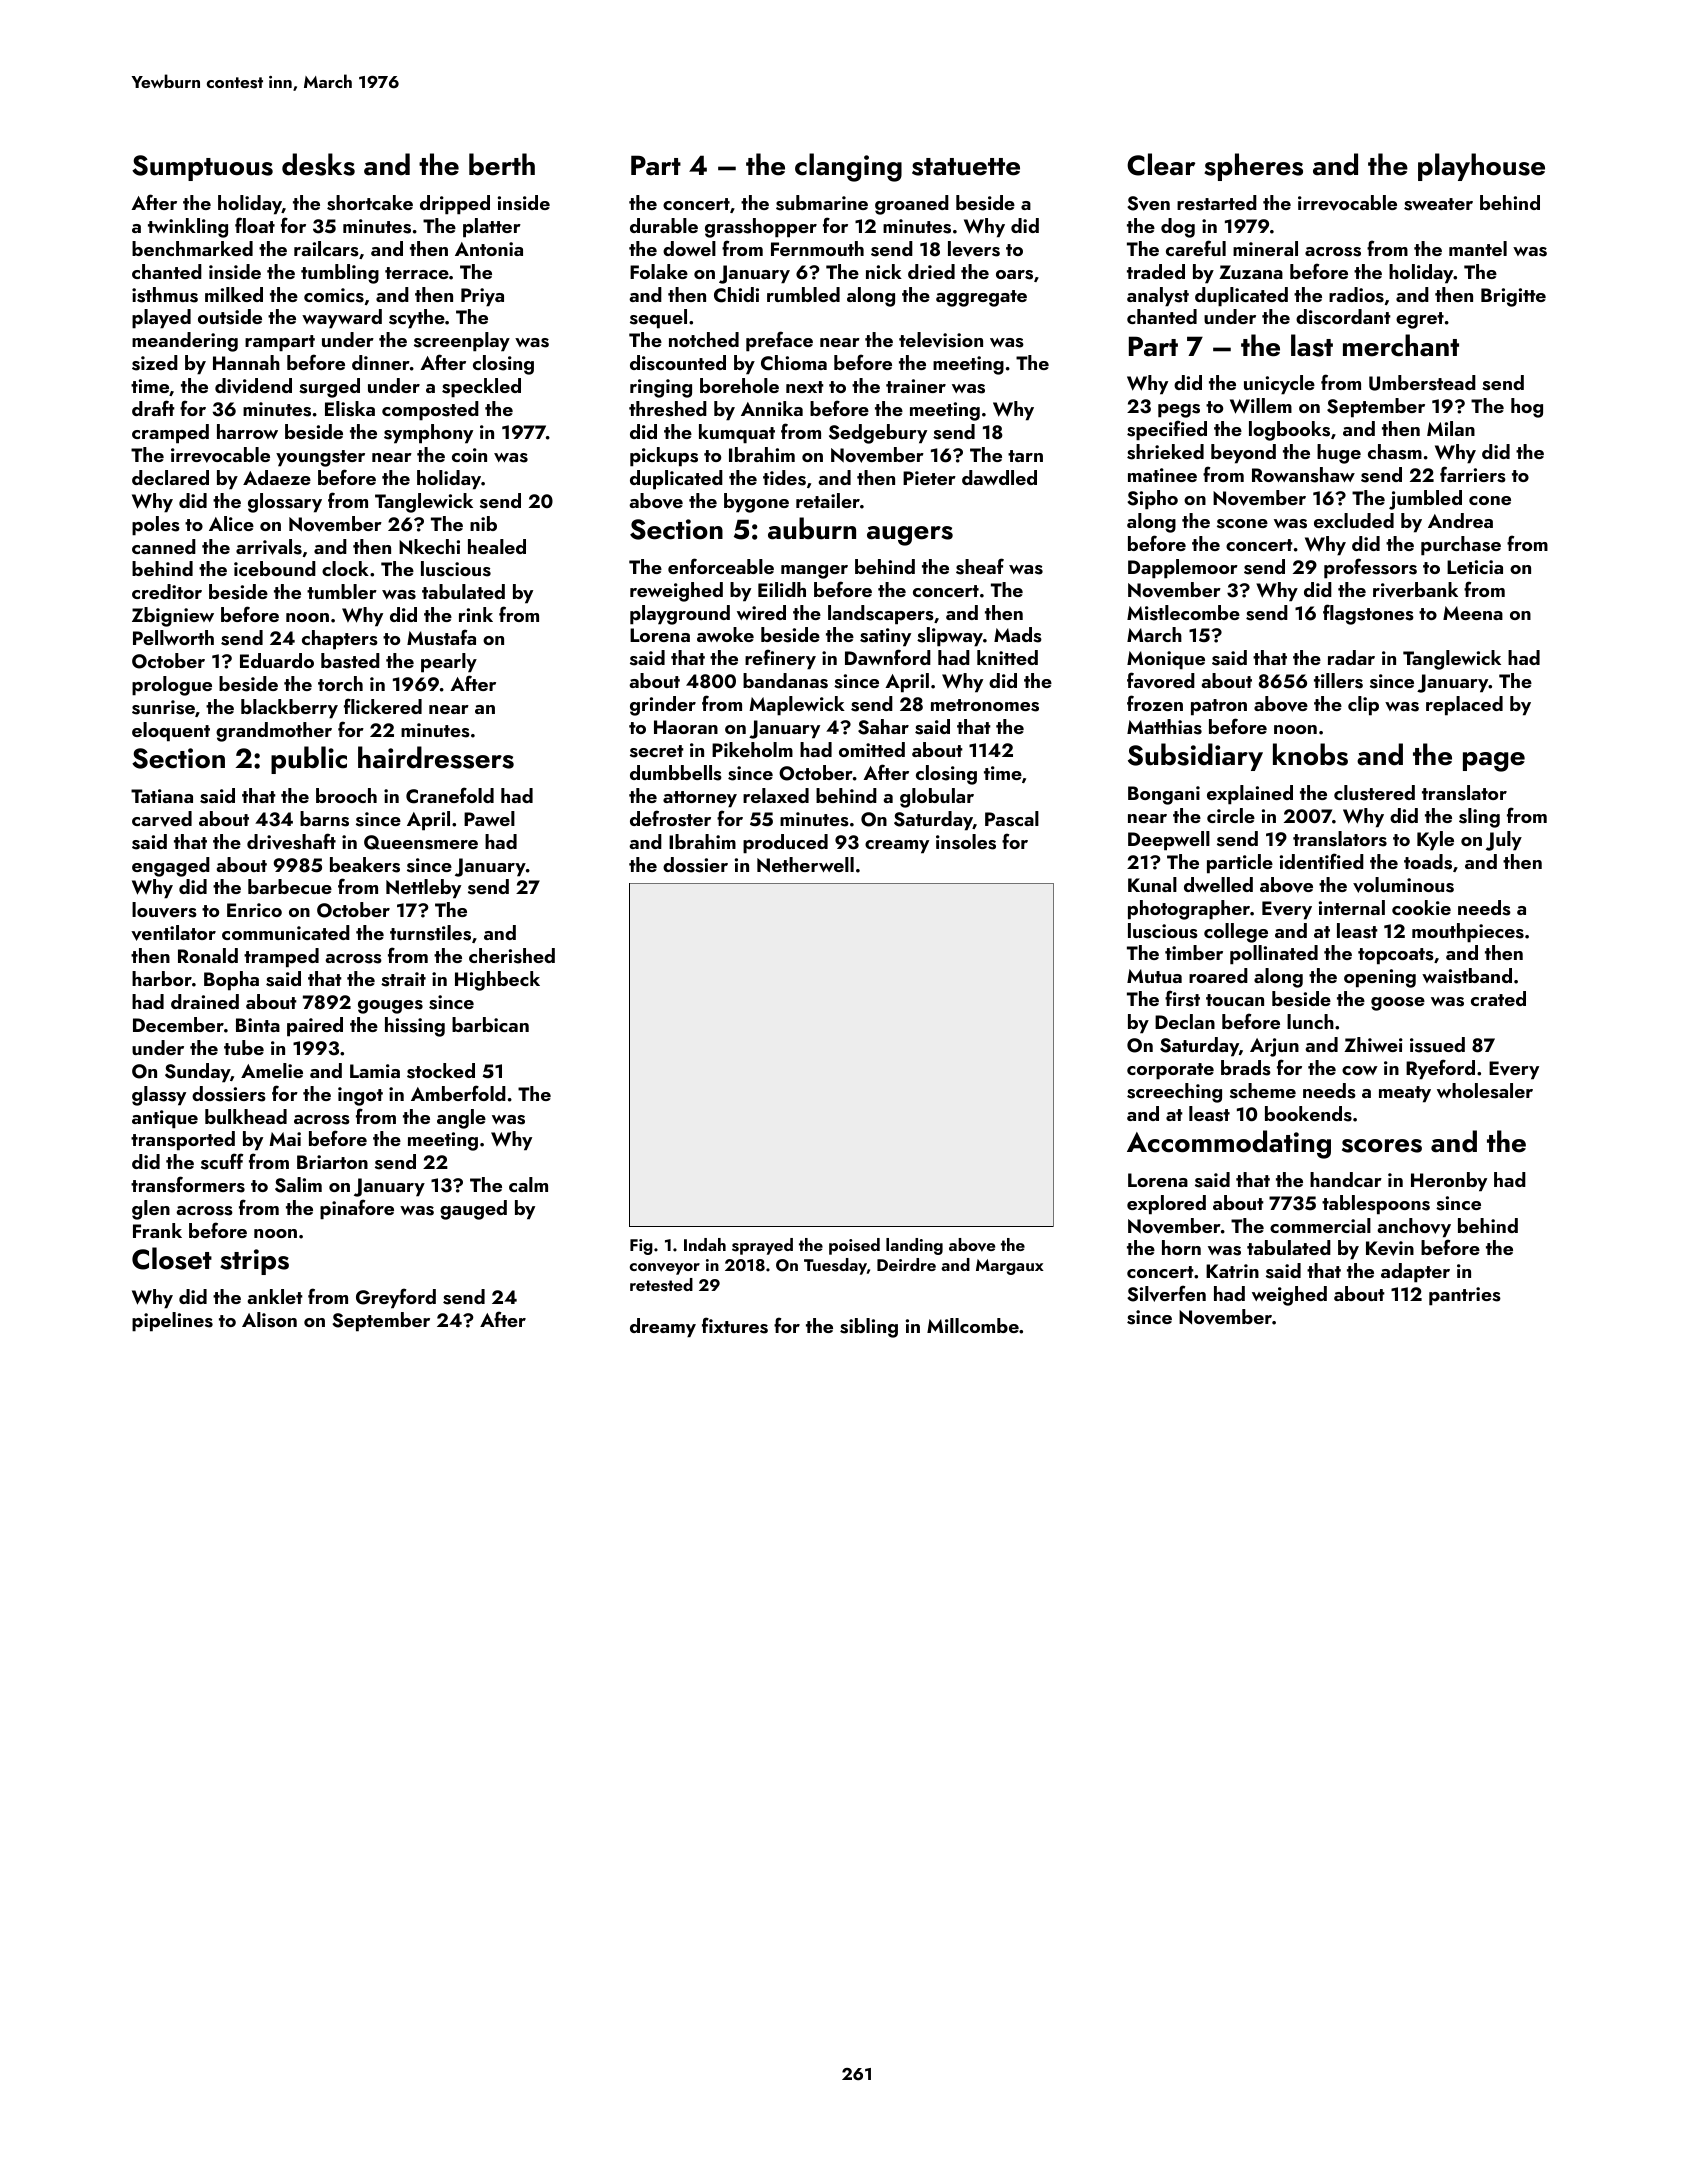 This image has height=2178, width=1683. What do you see at coordinates (441, 1071) in the image?
I see `stocked` at bounding box center [441, 1071].
